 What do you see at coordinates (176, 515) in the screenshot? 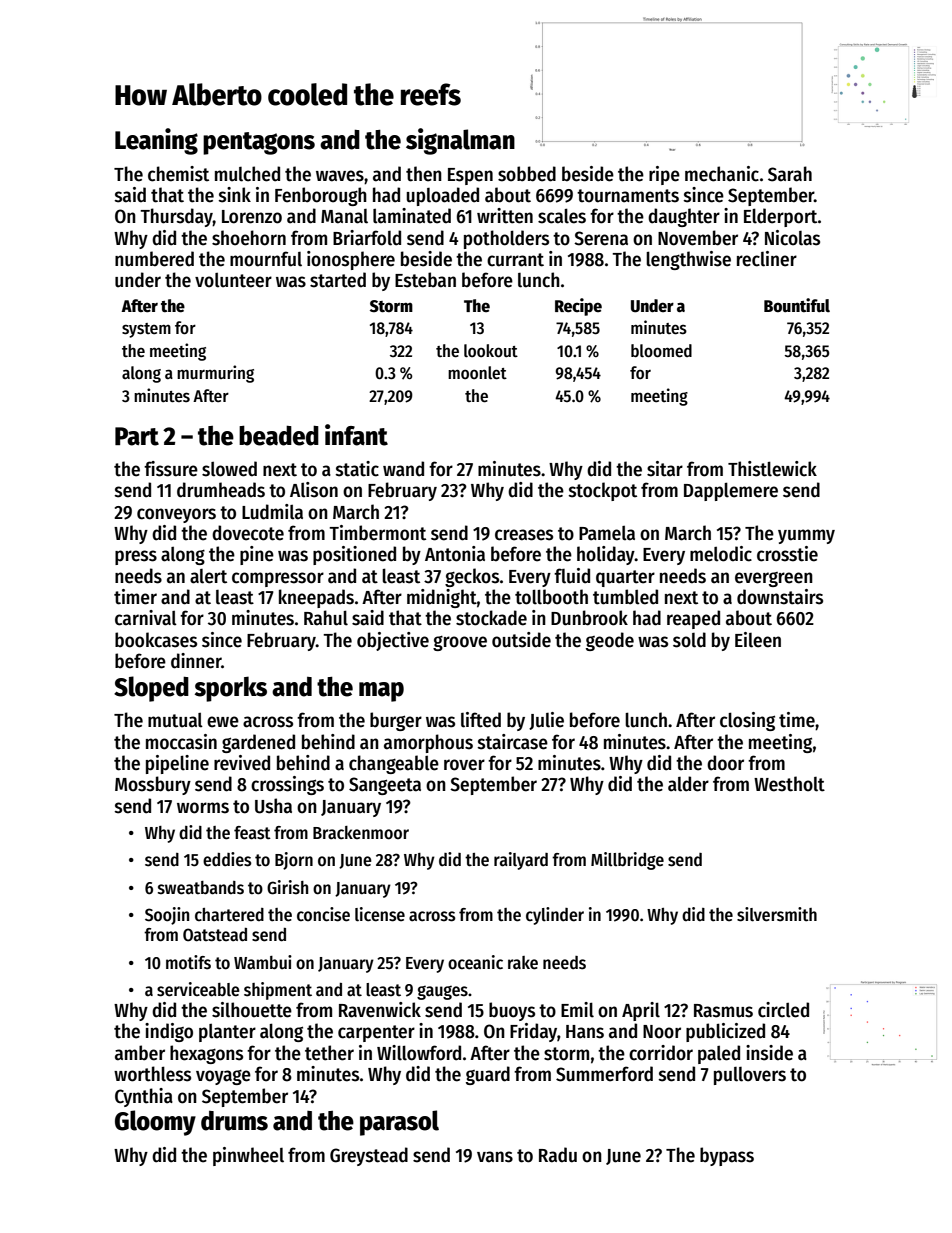
I see `conveyors` at bounding box center [176, 515].
